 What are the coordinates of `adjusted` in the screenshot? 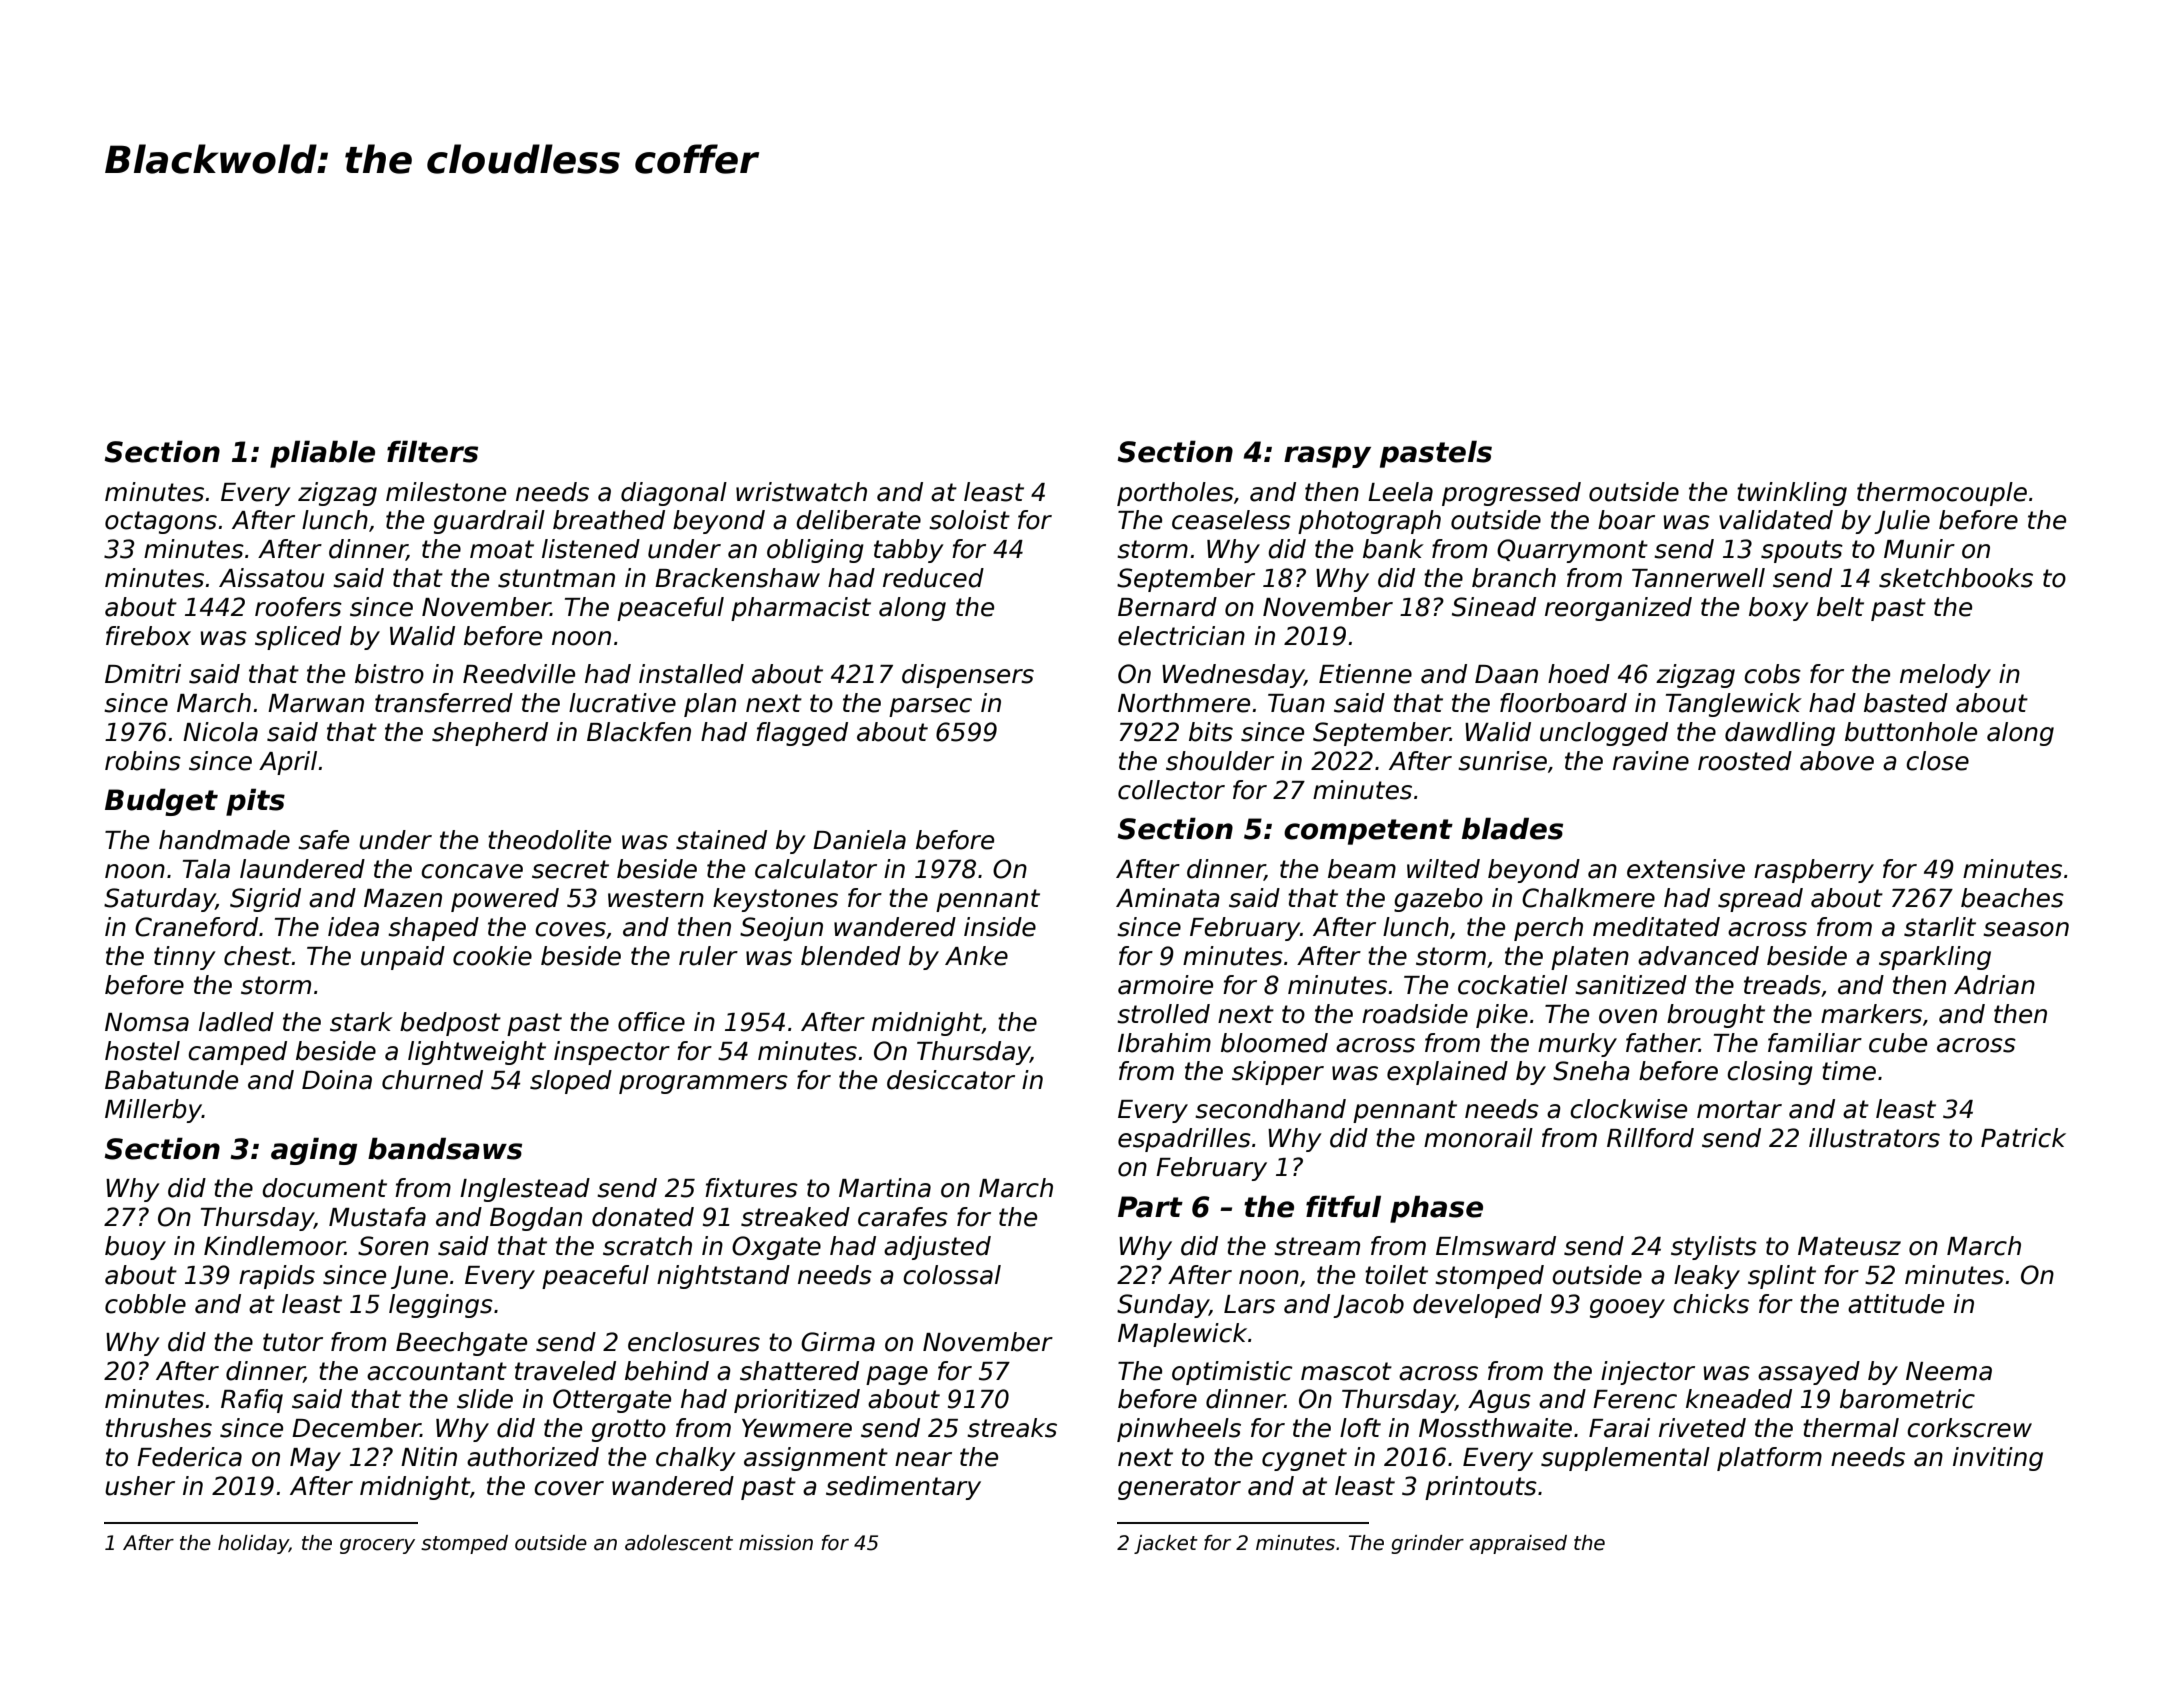 It's located at (937, 1248).
